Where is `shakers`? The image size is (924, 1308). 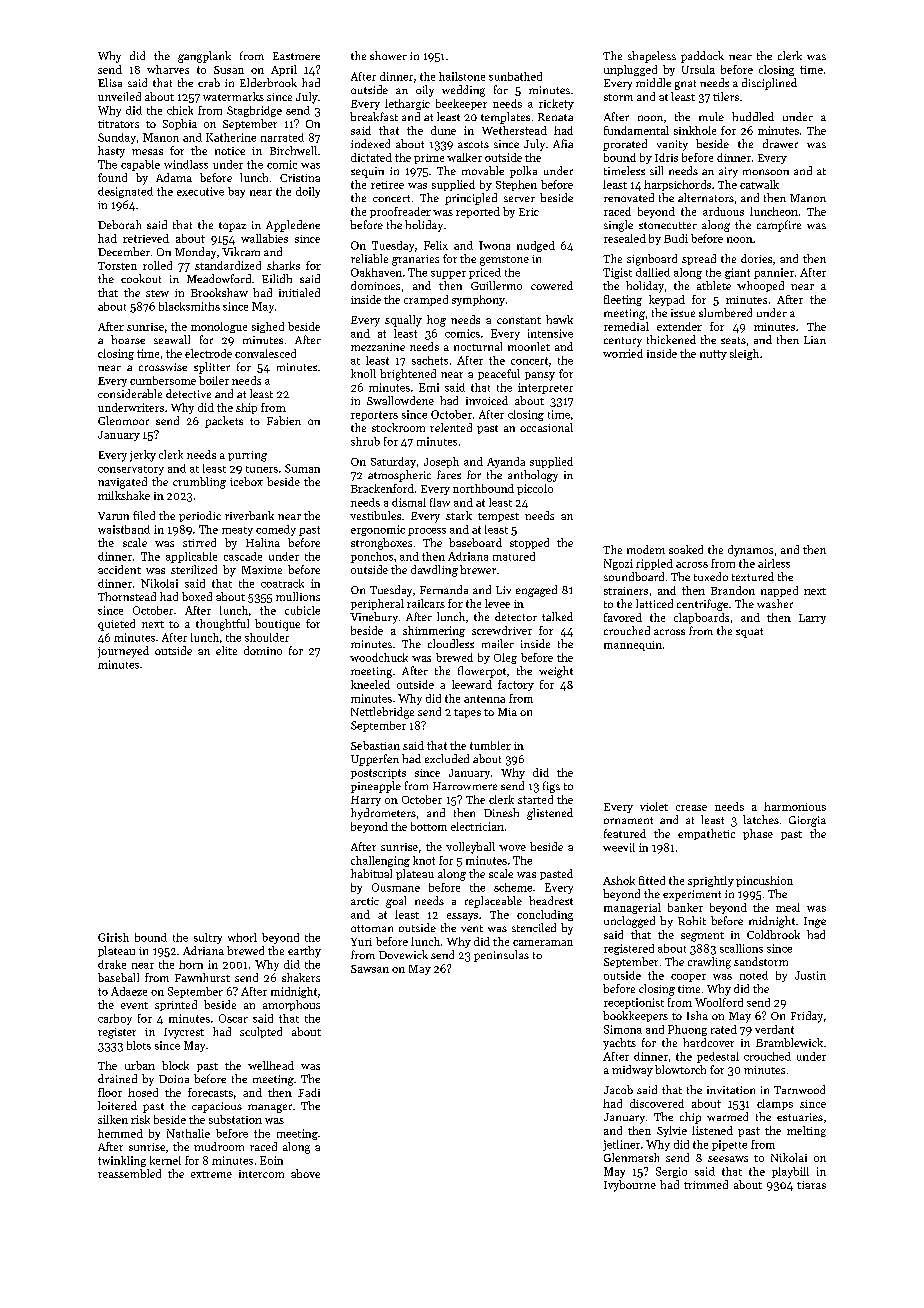 shakers is located at coordinates (301, 977).
